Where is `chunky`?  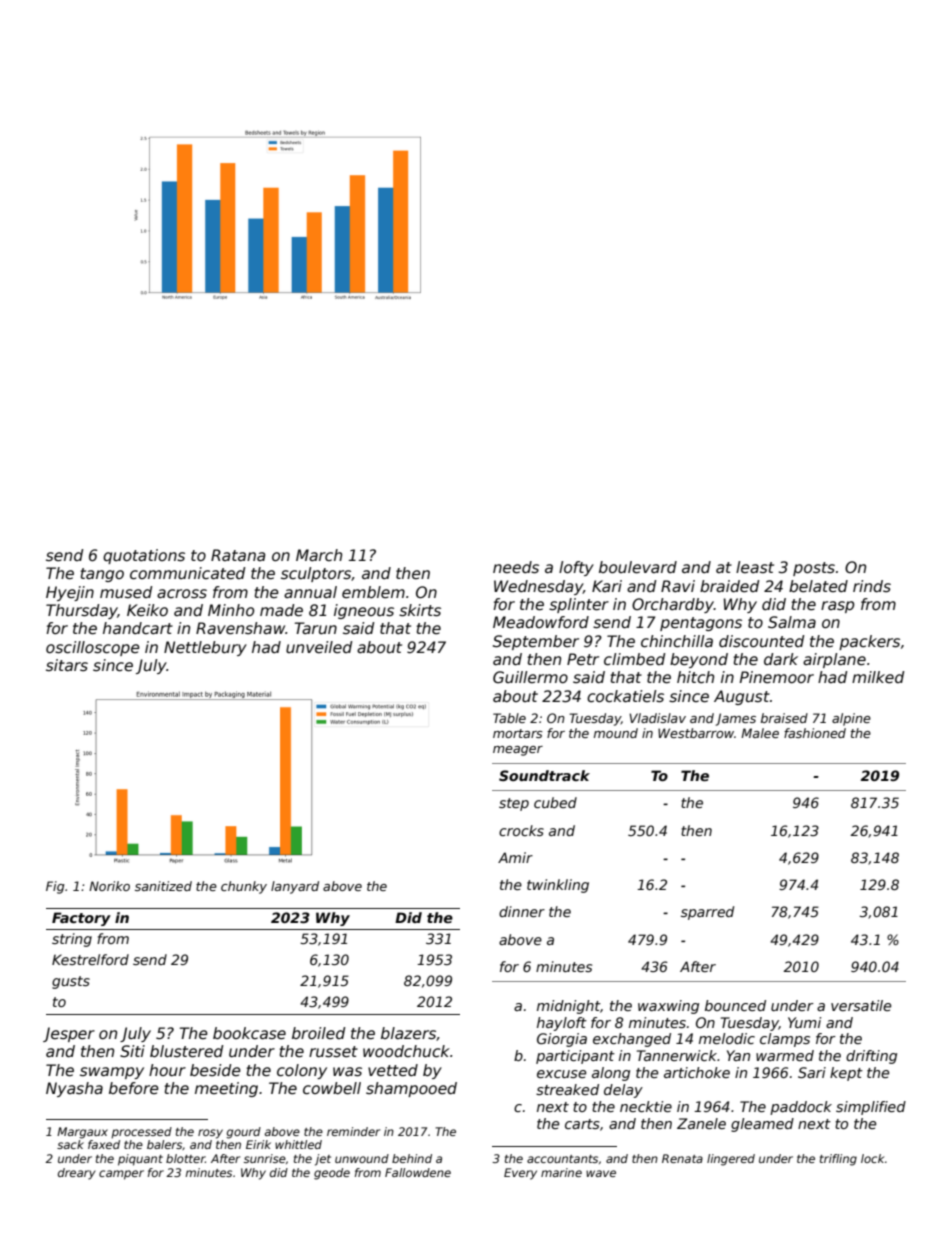 chunky is located at coordinates (244, 887).
